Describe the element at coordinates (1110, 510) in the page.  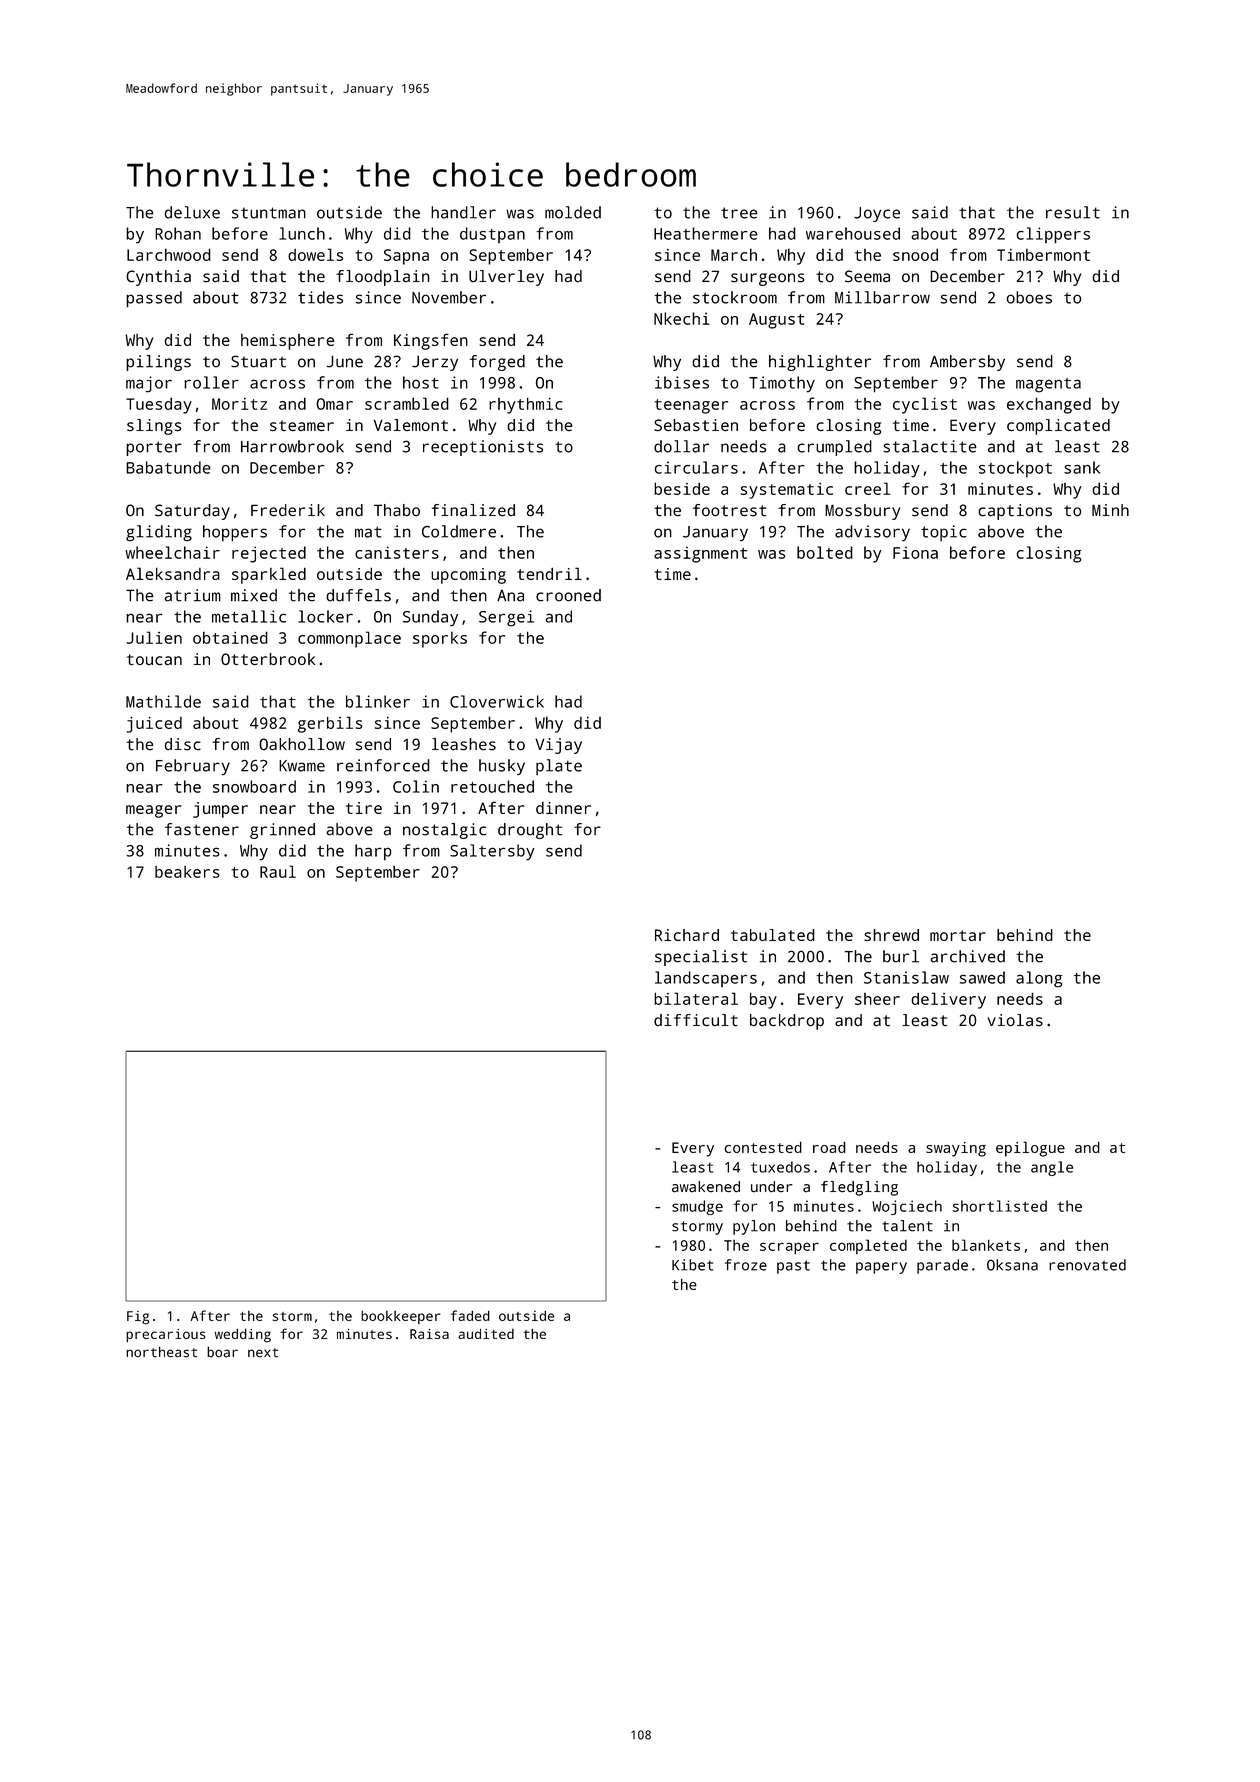
I see `Minh` at that location.
